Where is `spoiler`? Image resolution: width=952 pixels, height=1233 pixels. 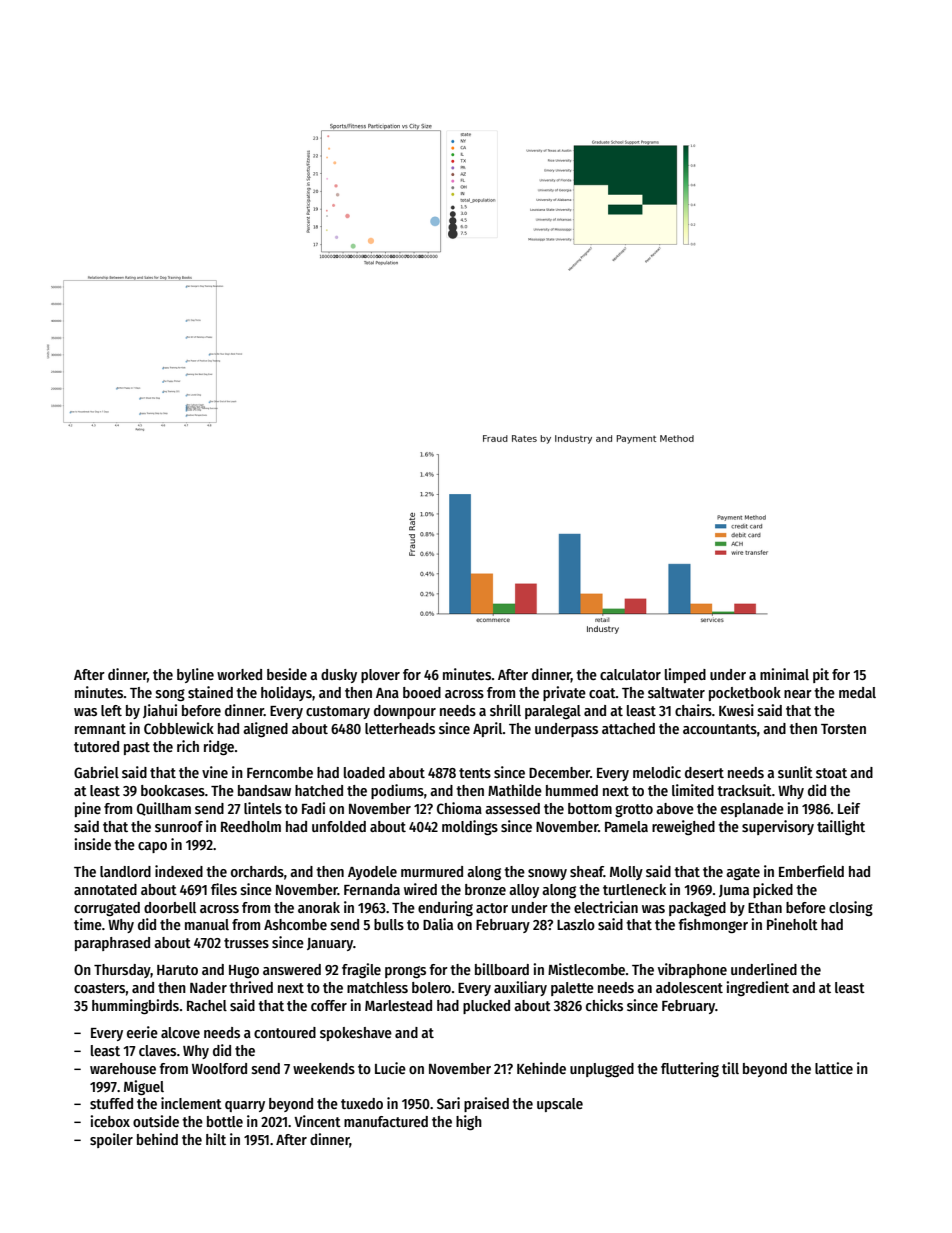 spoiler is located at coordinates (111, 1140).
